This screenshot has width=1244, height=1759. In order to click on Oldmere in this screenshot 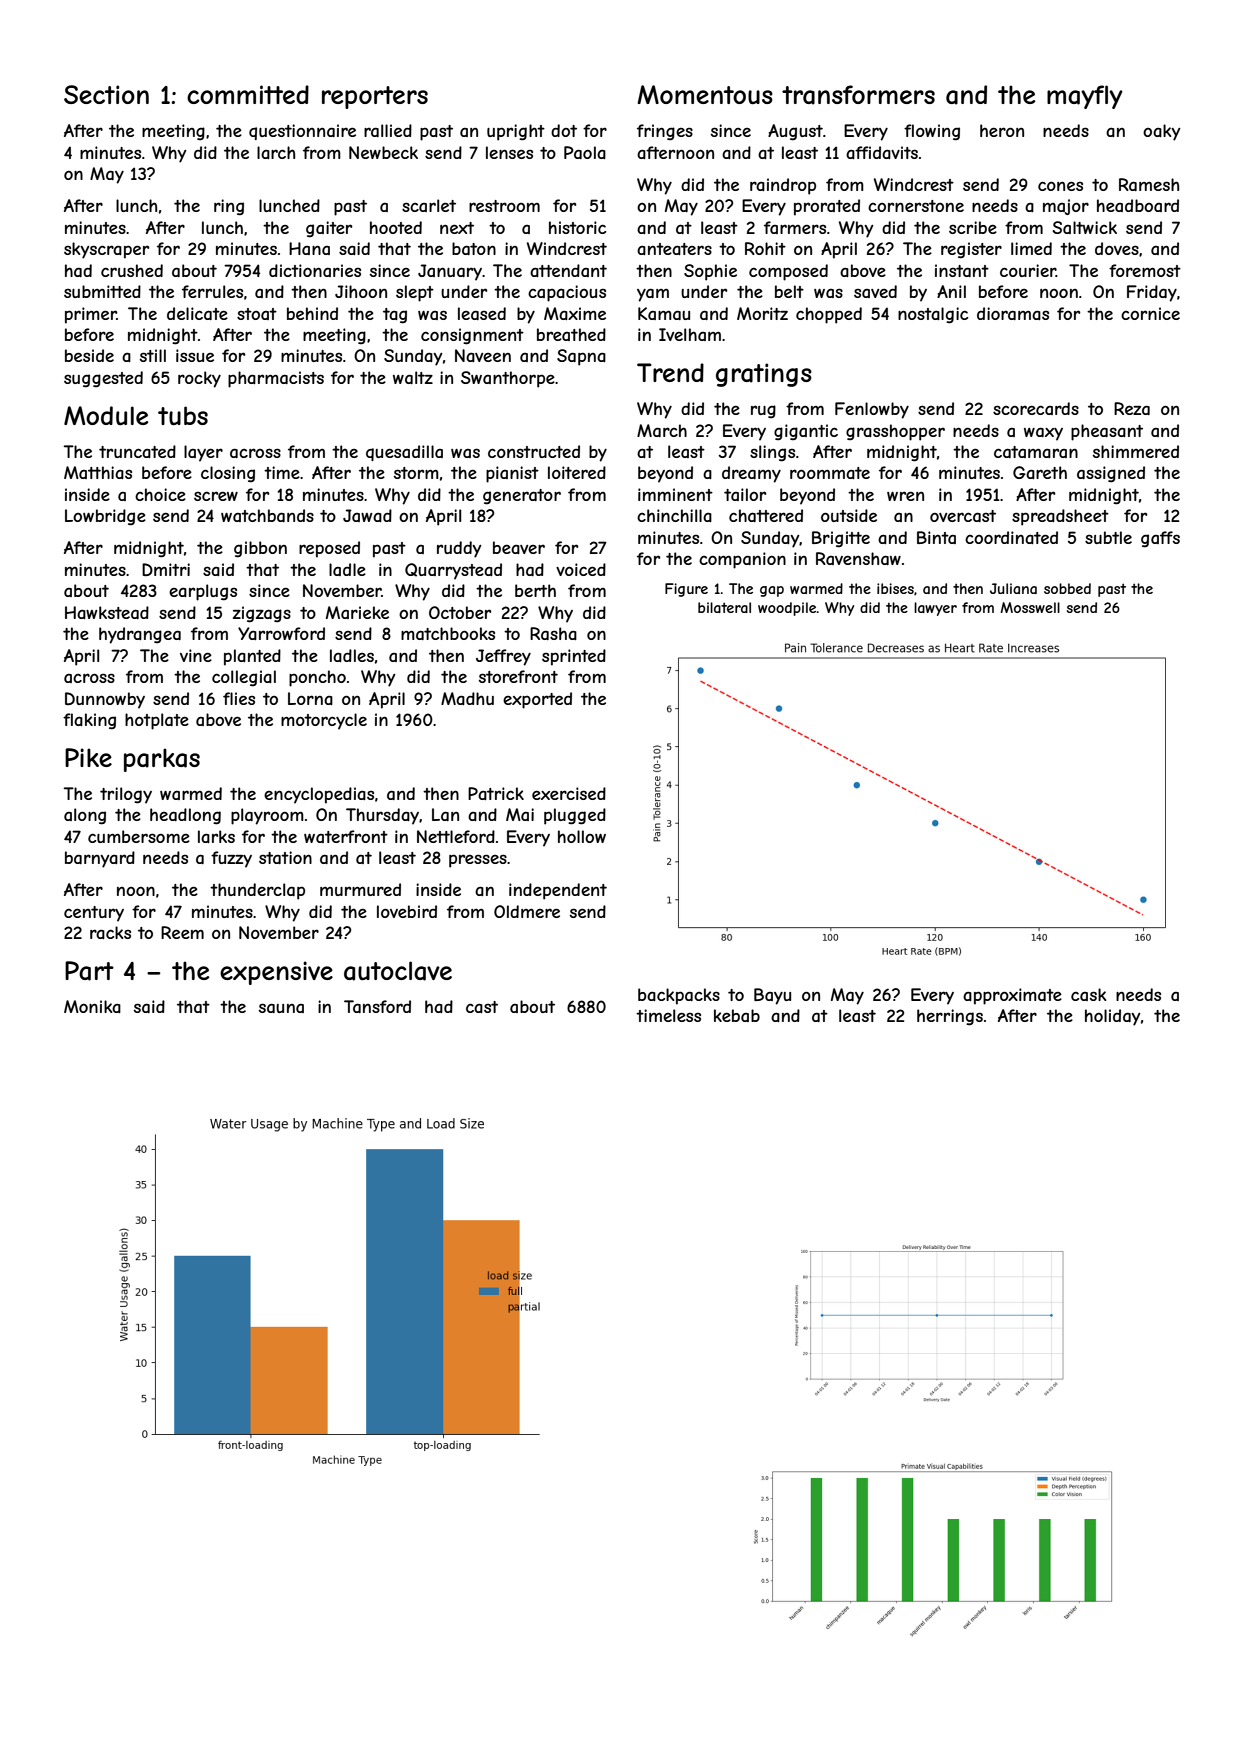, I will do `click(527, 911)`.
